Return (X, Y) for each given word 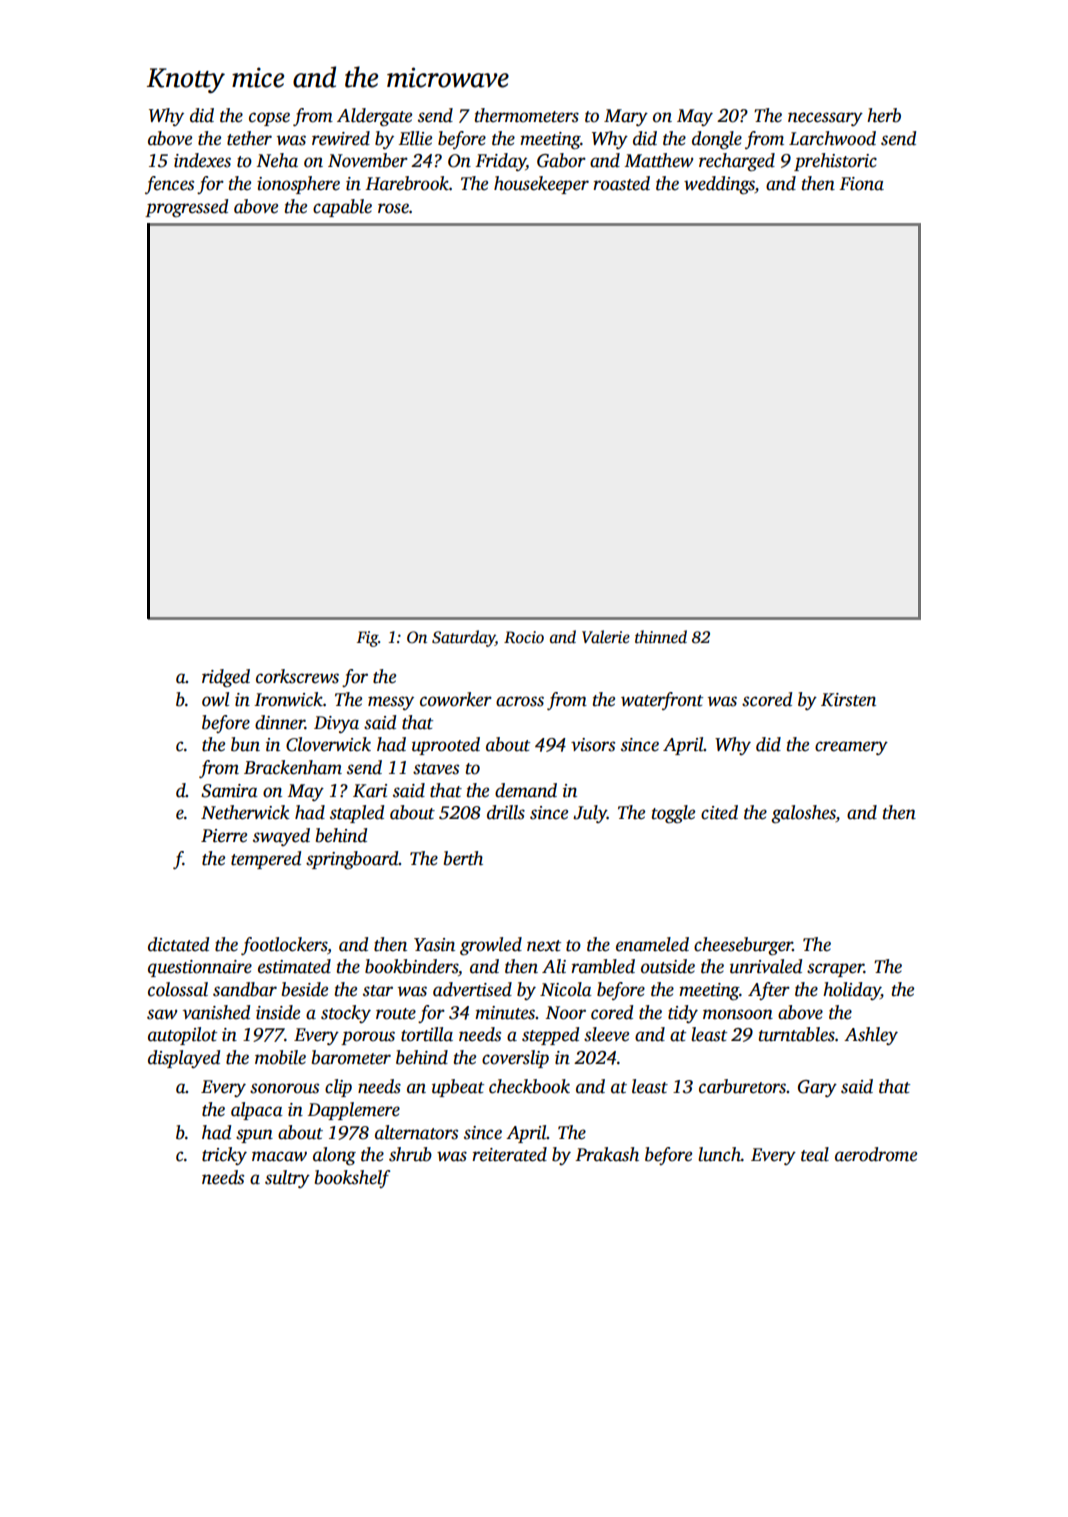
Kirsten (848, 700)
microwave (448, 77)
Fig (367, 639)
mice (258, 77)
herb (884, 115)
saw (162, 1014)
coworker (456, 699)
